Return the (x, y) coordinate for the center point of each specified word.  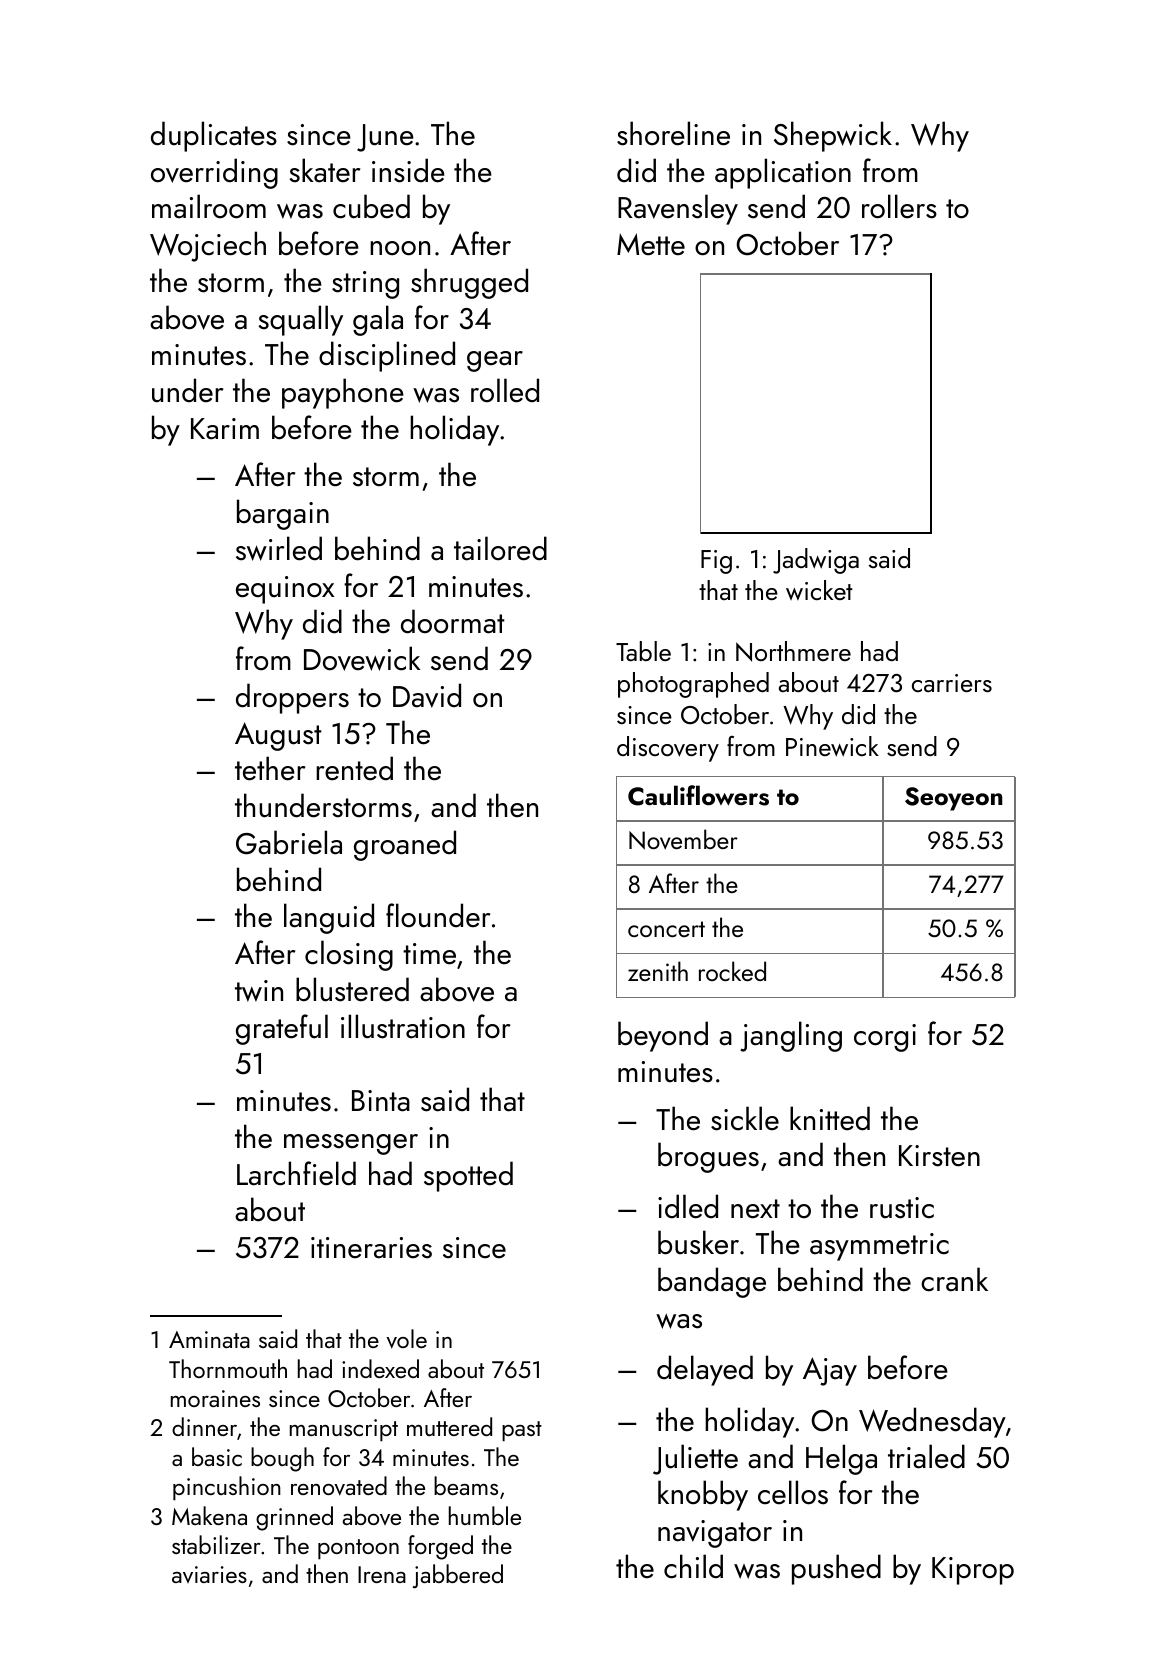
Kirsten (939, 1156)
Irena (382, 1574)
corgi (885, 1038)
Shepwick (833, 136)
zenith (658, 971)
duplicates (214, 136)
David (427, 695)
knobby (703, 1495)
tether (270, 768)
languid (329, 918)
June (385, 138)
